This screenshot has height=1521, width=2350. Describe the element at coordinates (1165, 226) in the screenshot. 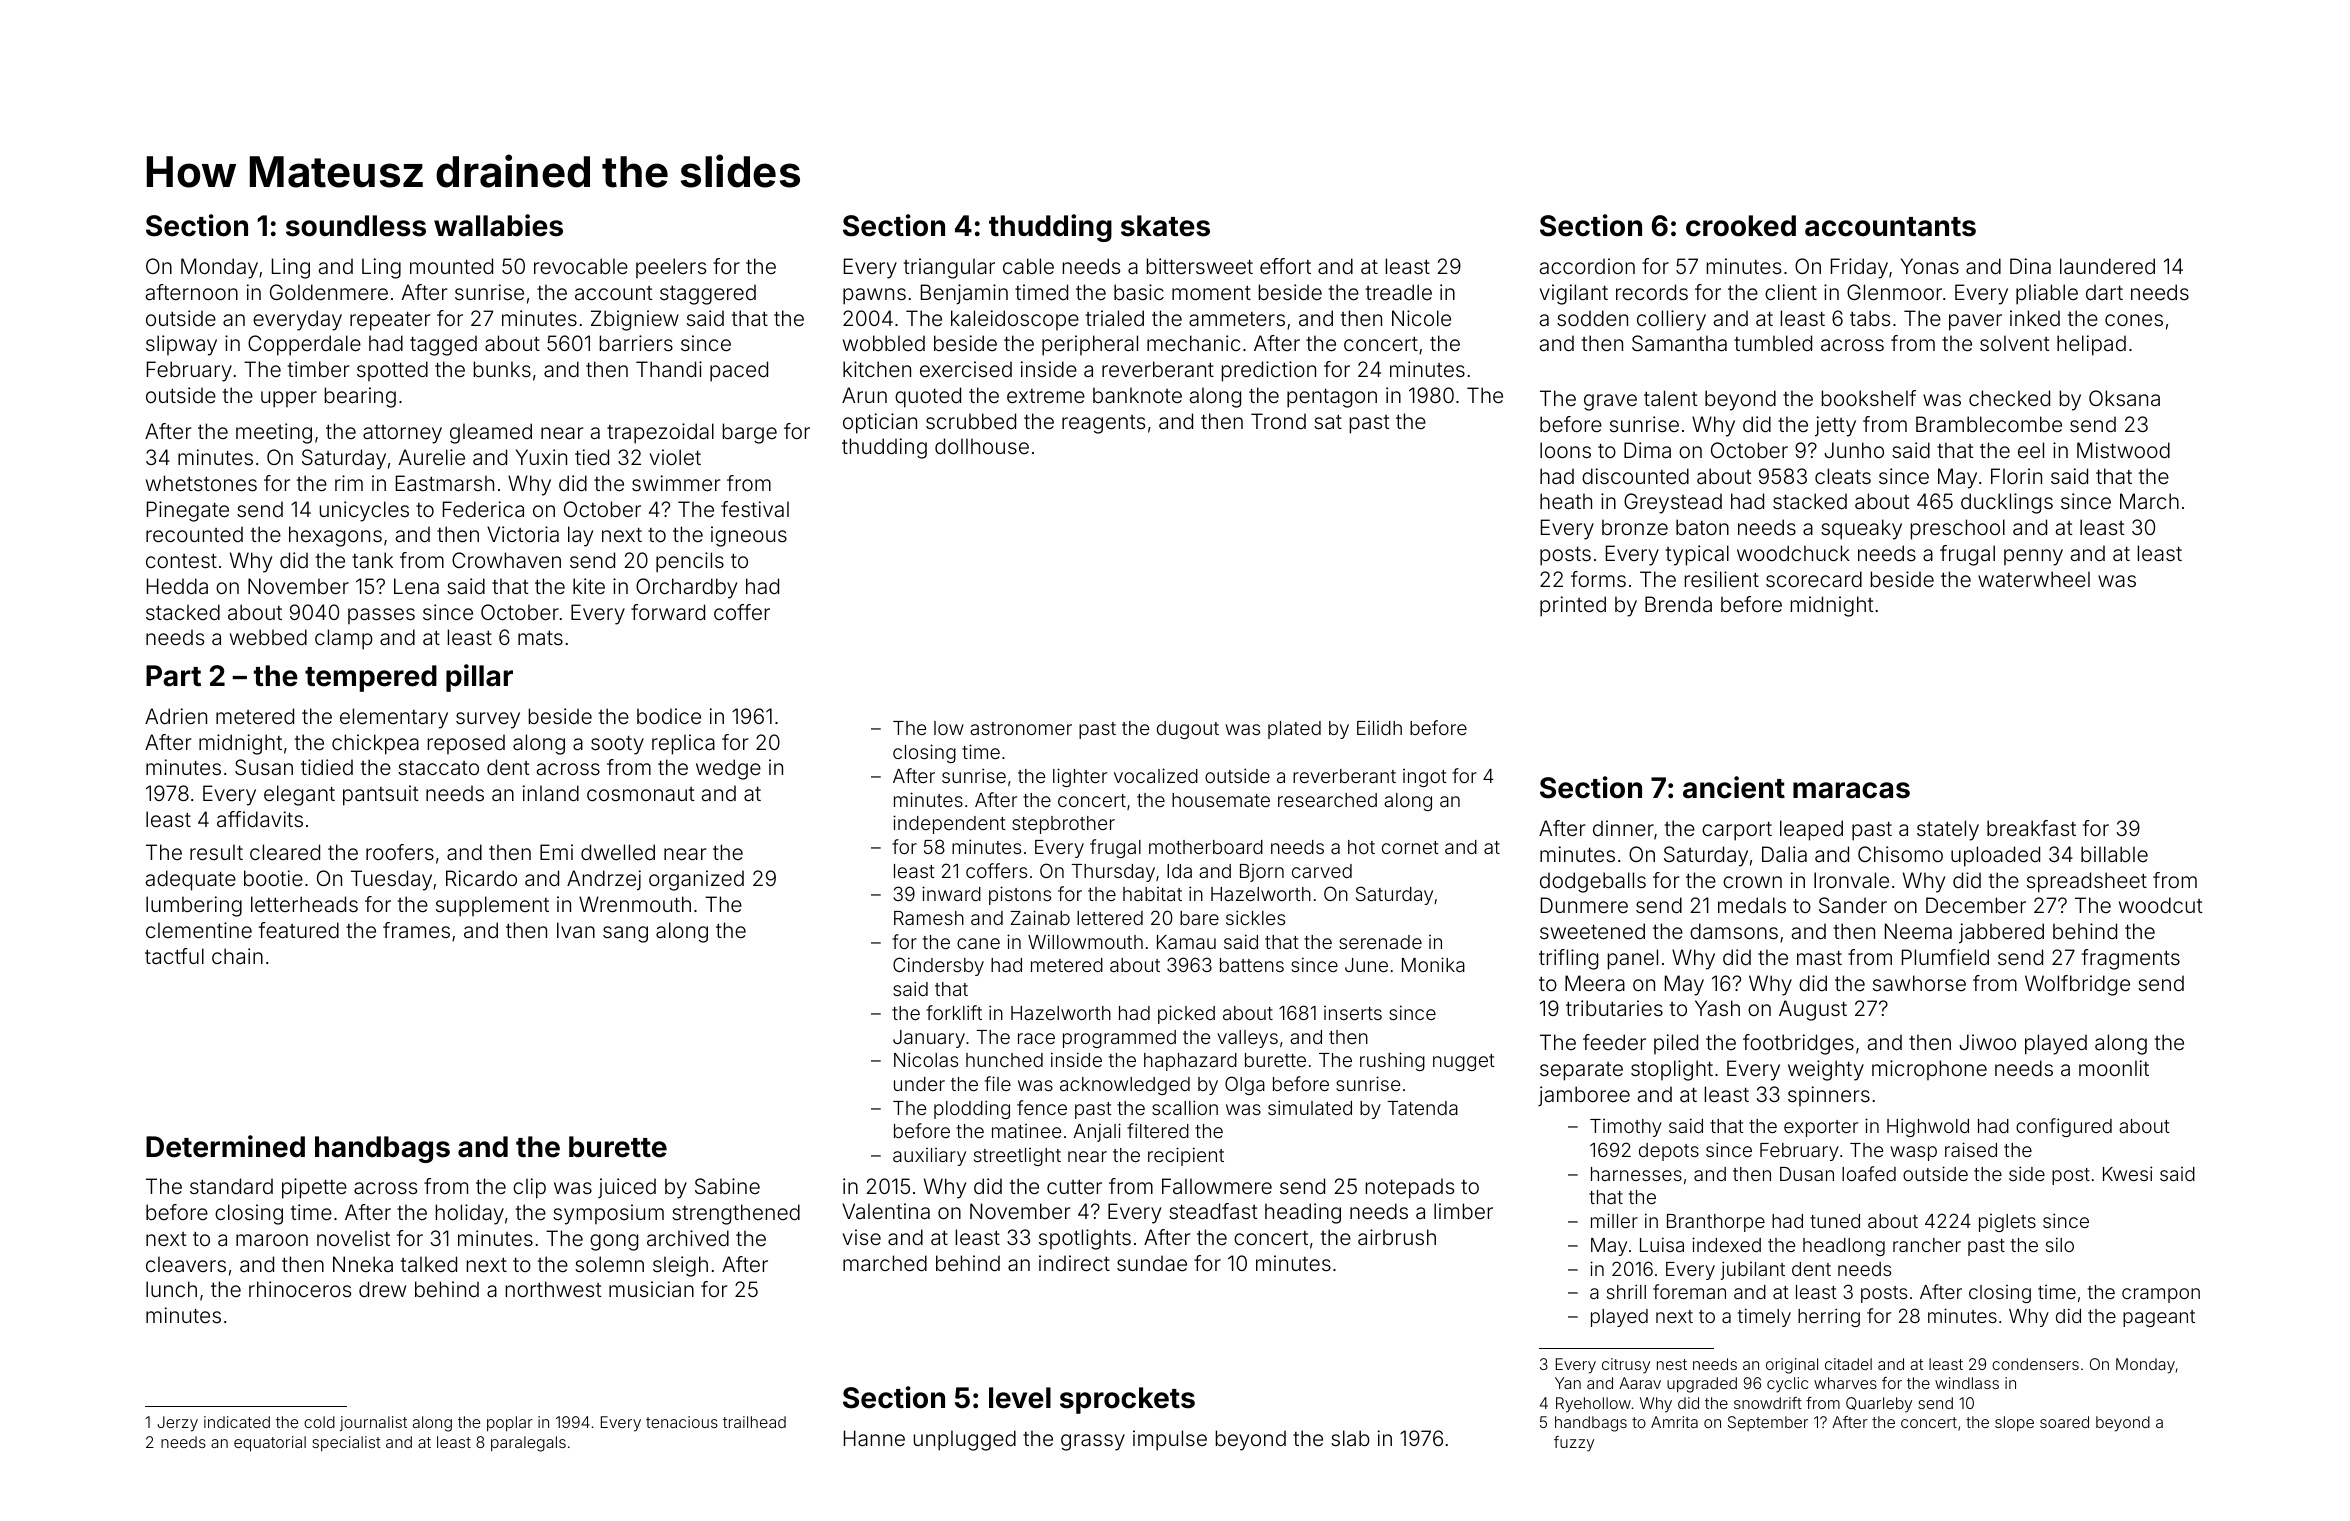

I see `skates` at that location.
